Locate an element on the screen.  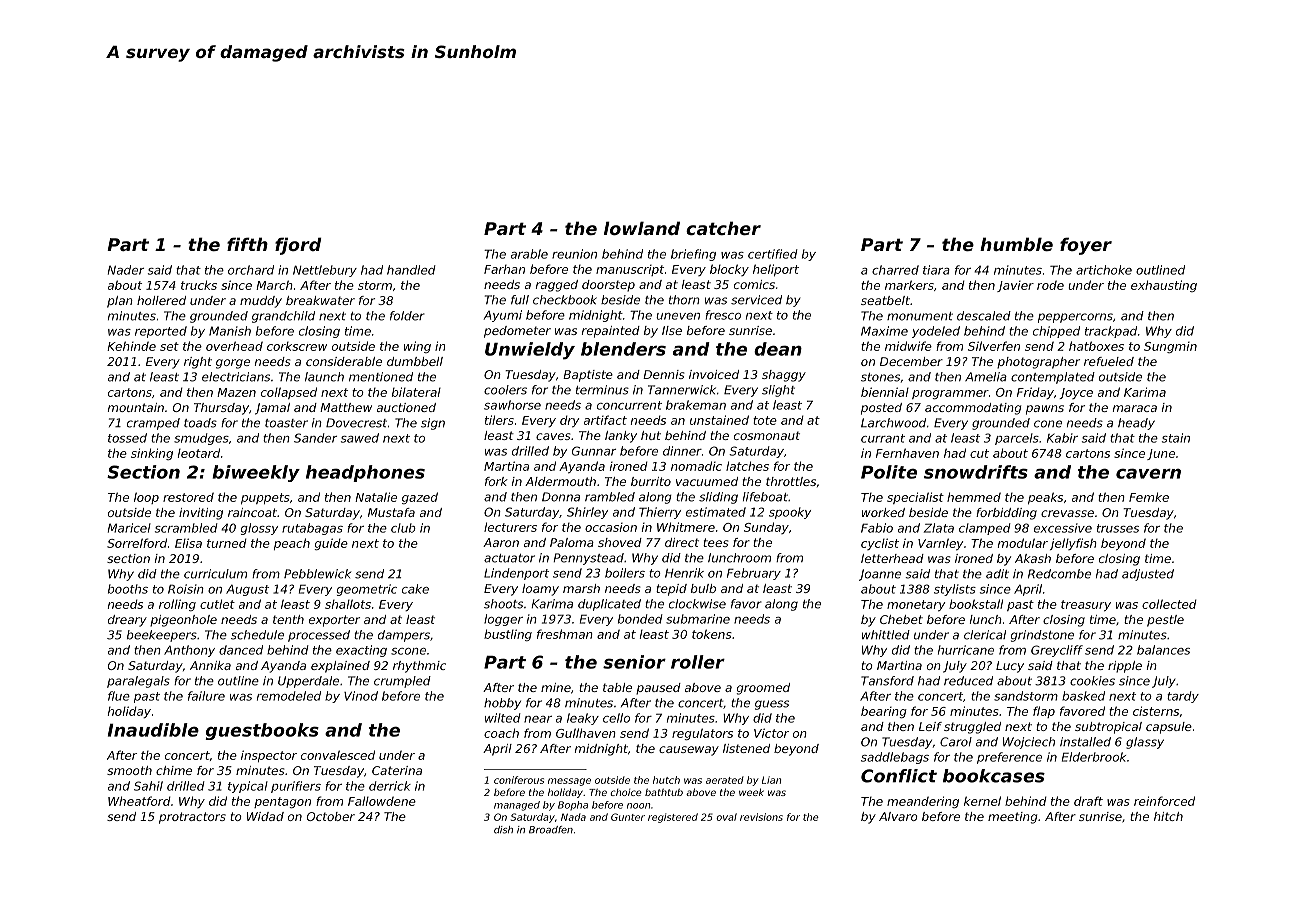
photographer is located at coordinates (1038, 363).
